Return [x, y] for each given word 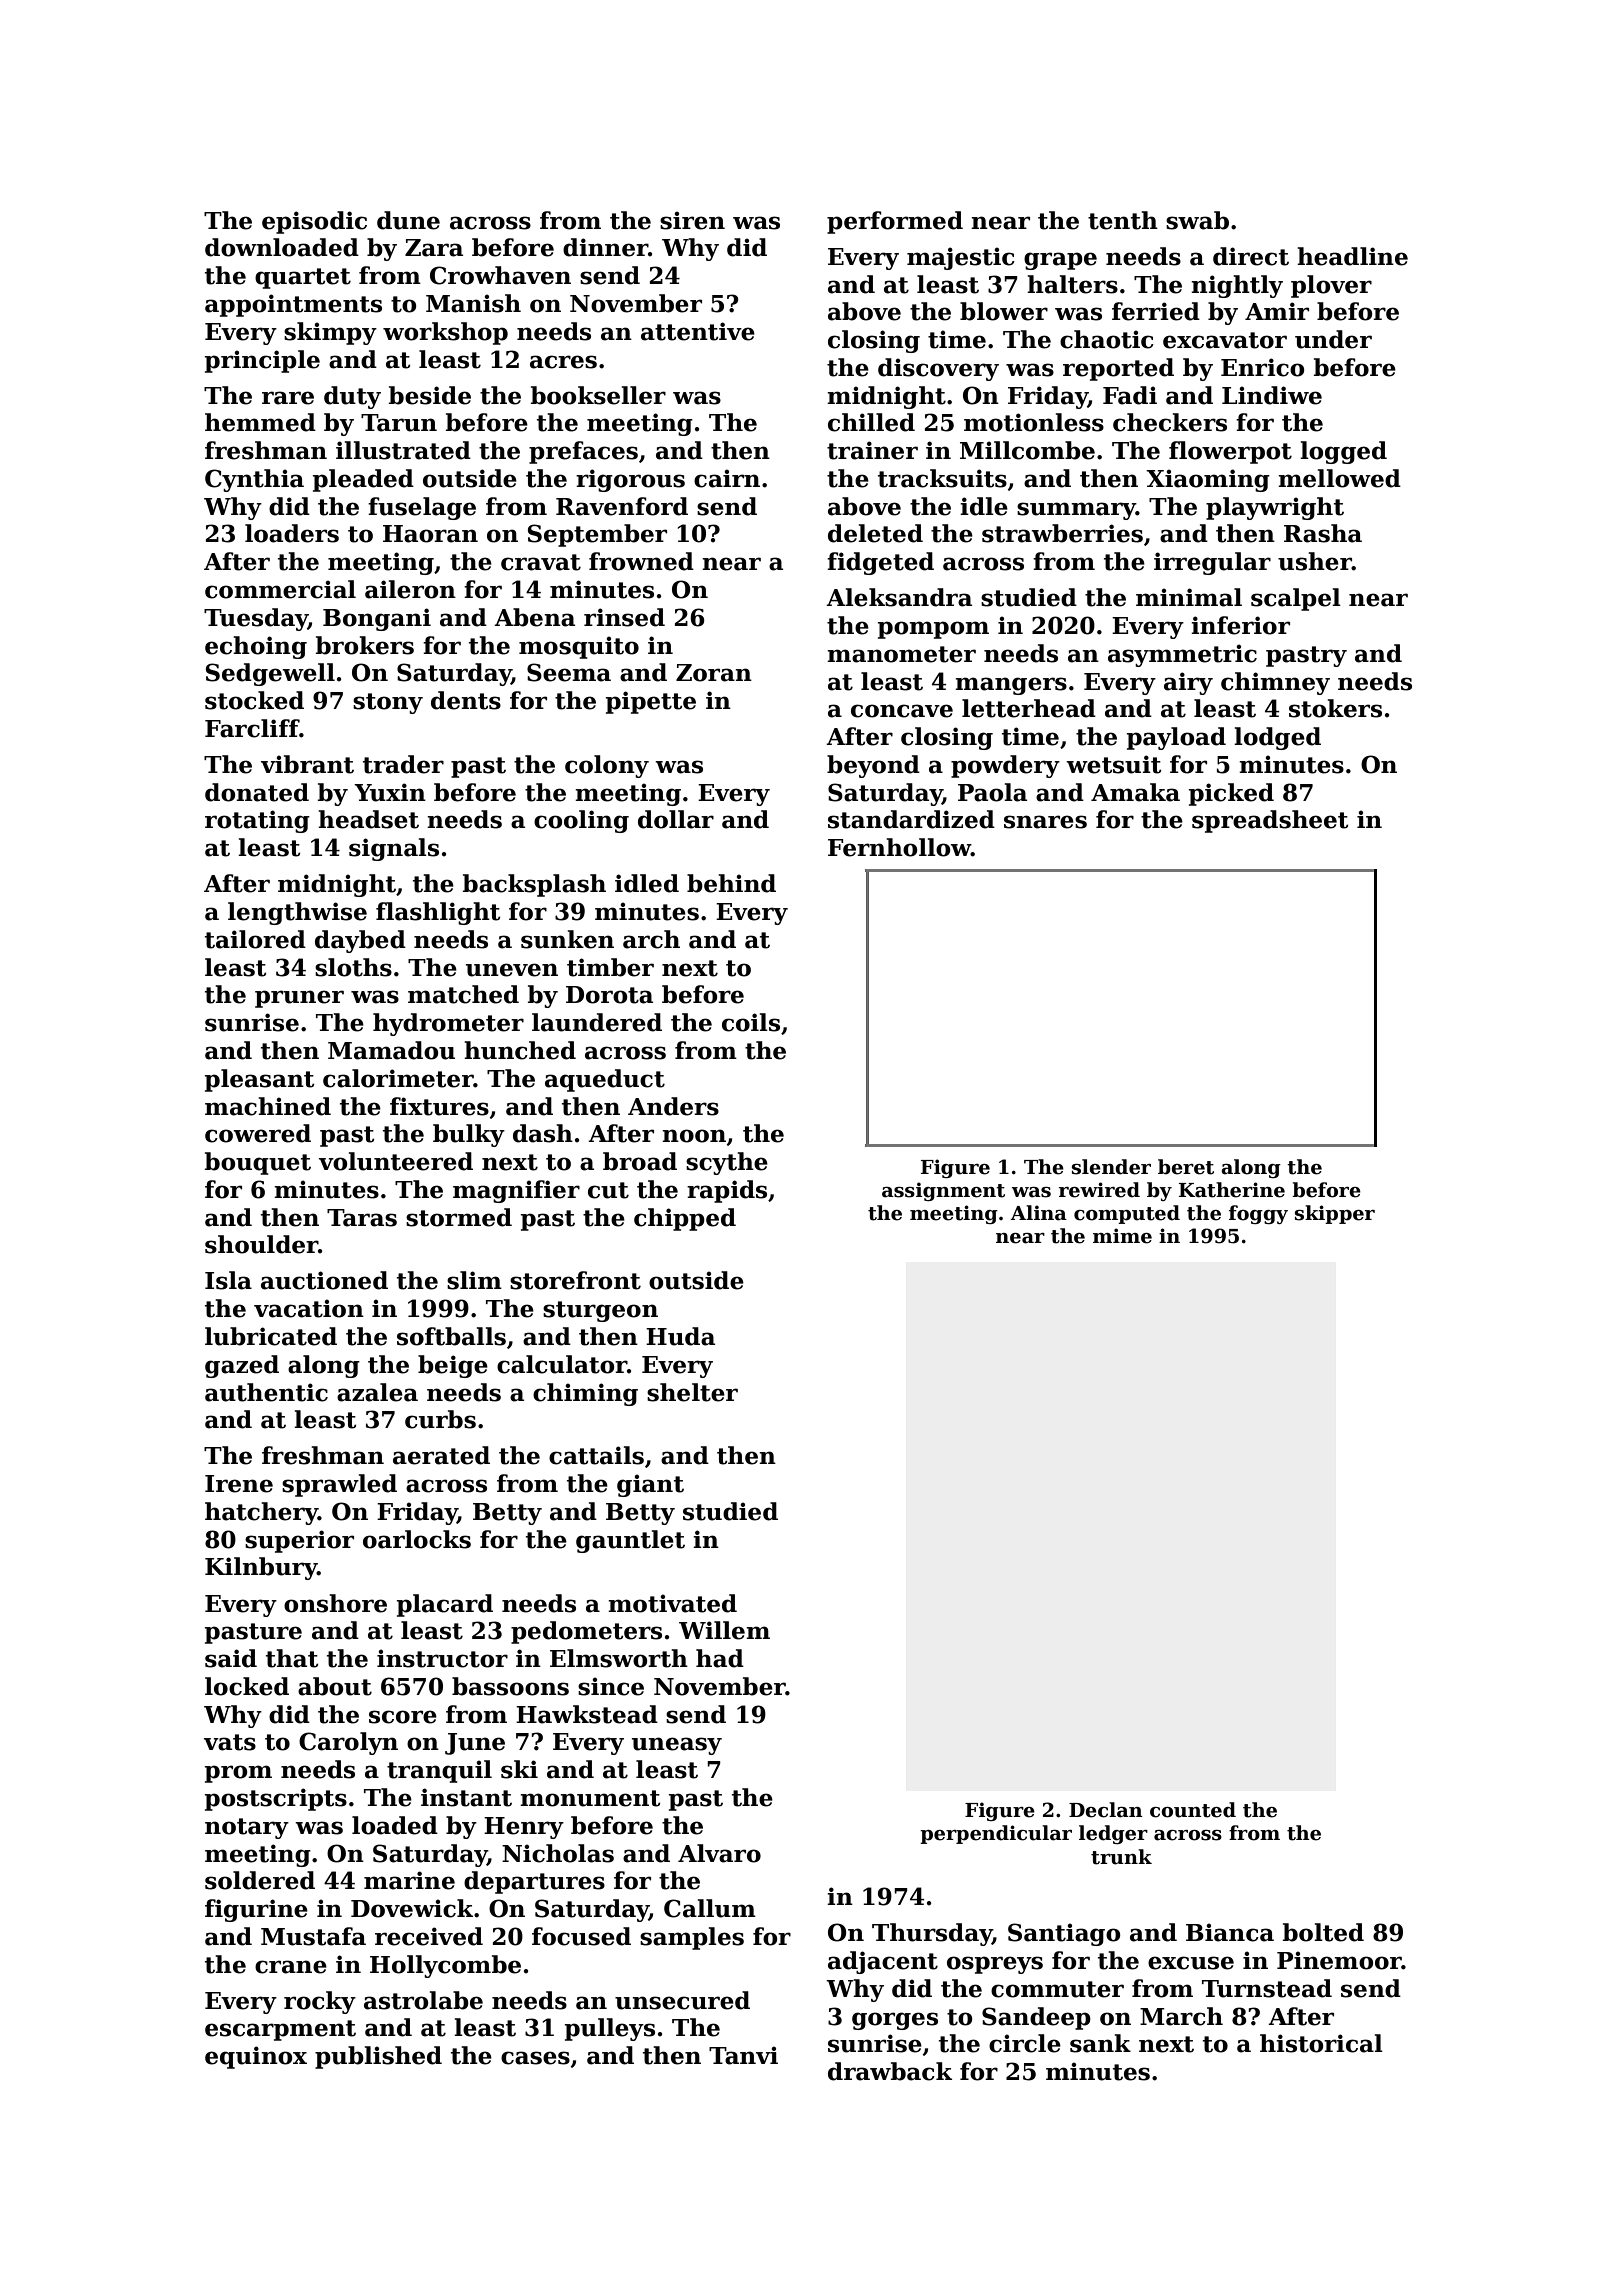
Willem [724, 1630]
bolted [1323, 1932]
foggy [1258, 1214]
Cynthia [254, 480]
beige [453, 1366]
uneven [512, 970]
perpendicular [996, 1834]
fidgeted [880, 563]
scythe [727, 1163]
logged [1343, 452]
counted [1193, 1810]
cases [535, 2058]
